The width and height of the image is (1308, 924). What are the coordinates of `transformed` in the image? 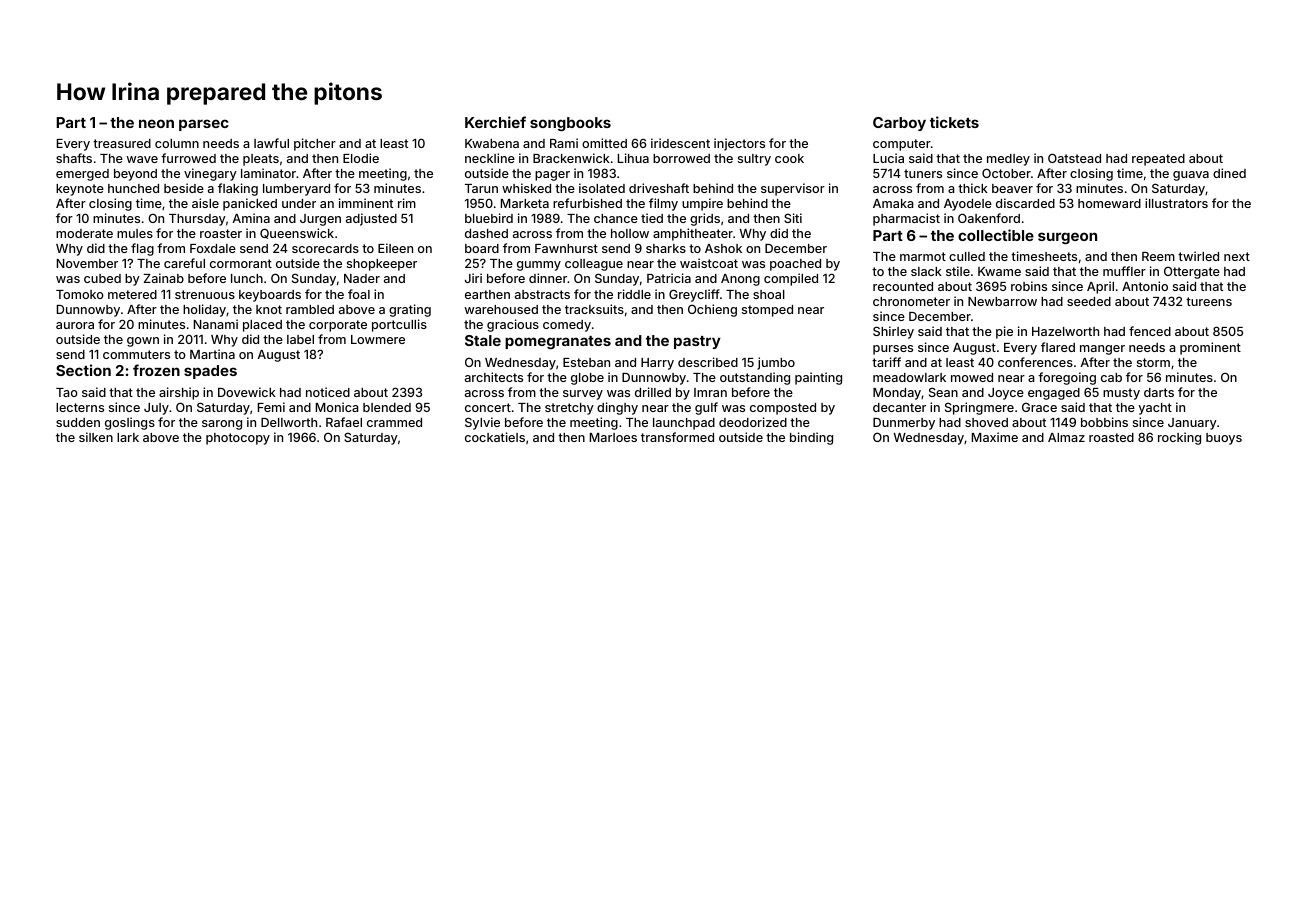 It's located at (677, 437).
